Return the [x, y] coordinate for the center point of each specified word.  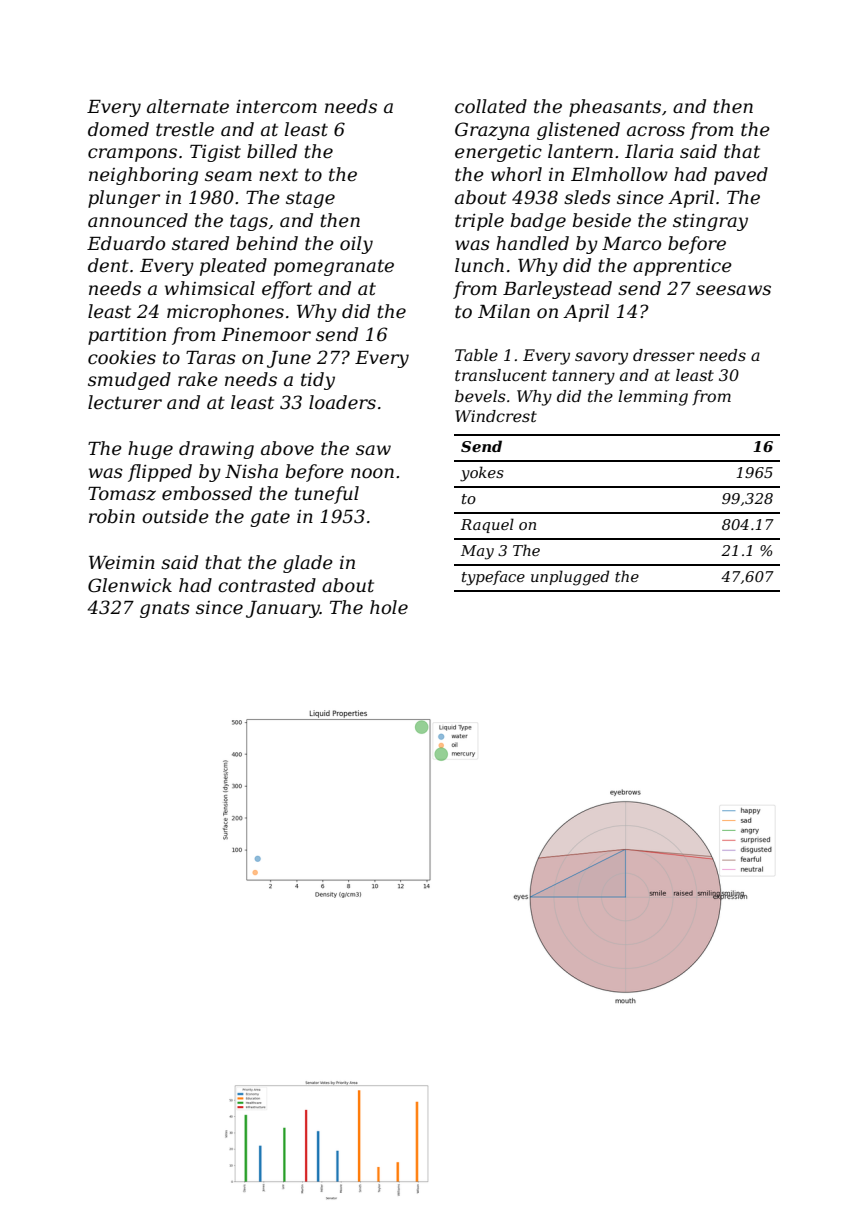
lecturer [125, 402]
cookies [122, 357]
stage [310, 199]
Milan [504, 311]
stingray [710, 222]
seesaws [733, 290]
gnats [165, 609]
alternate [188, 106]
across [656, 131]
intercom [276, 107]
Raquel [487, 525]
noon [372, 473]
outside [175, 516]
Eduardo [126, 243]
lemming [653, 398]
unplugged [570, 578]
